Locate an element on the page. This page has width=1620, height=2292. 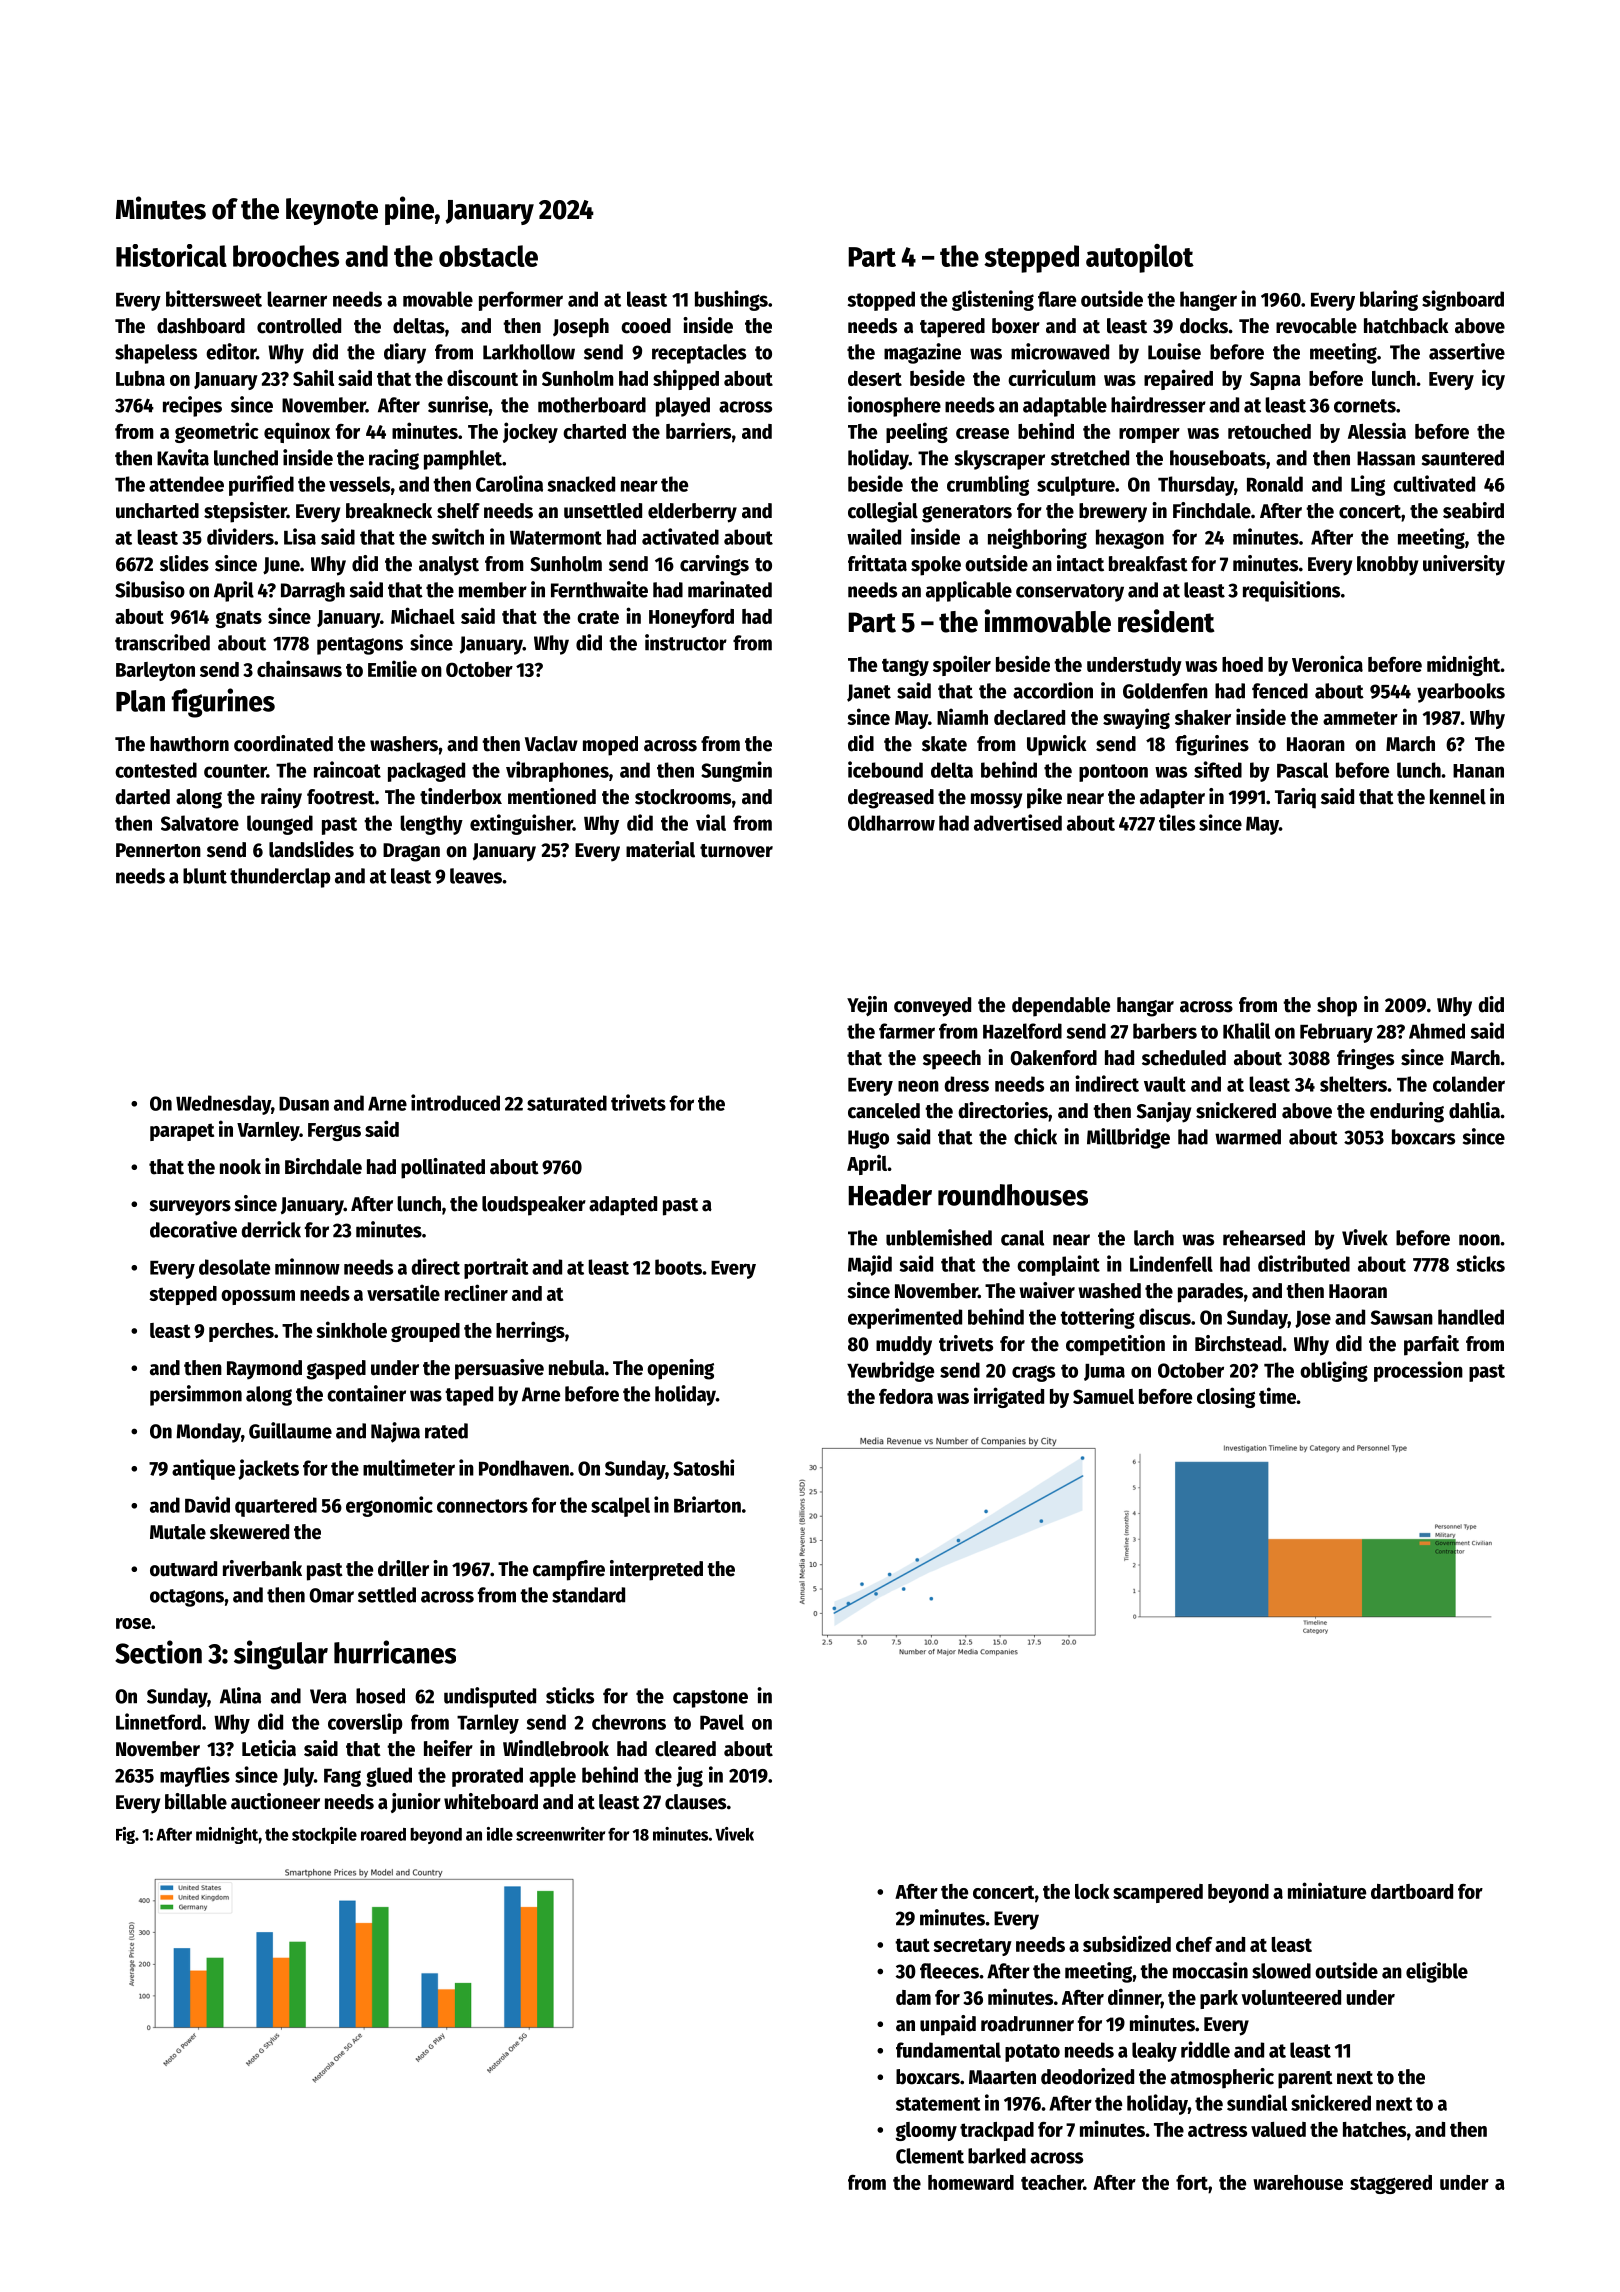
staggered is located at coordinates (1391, 2184).
